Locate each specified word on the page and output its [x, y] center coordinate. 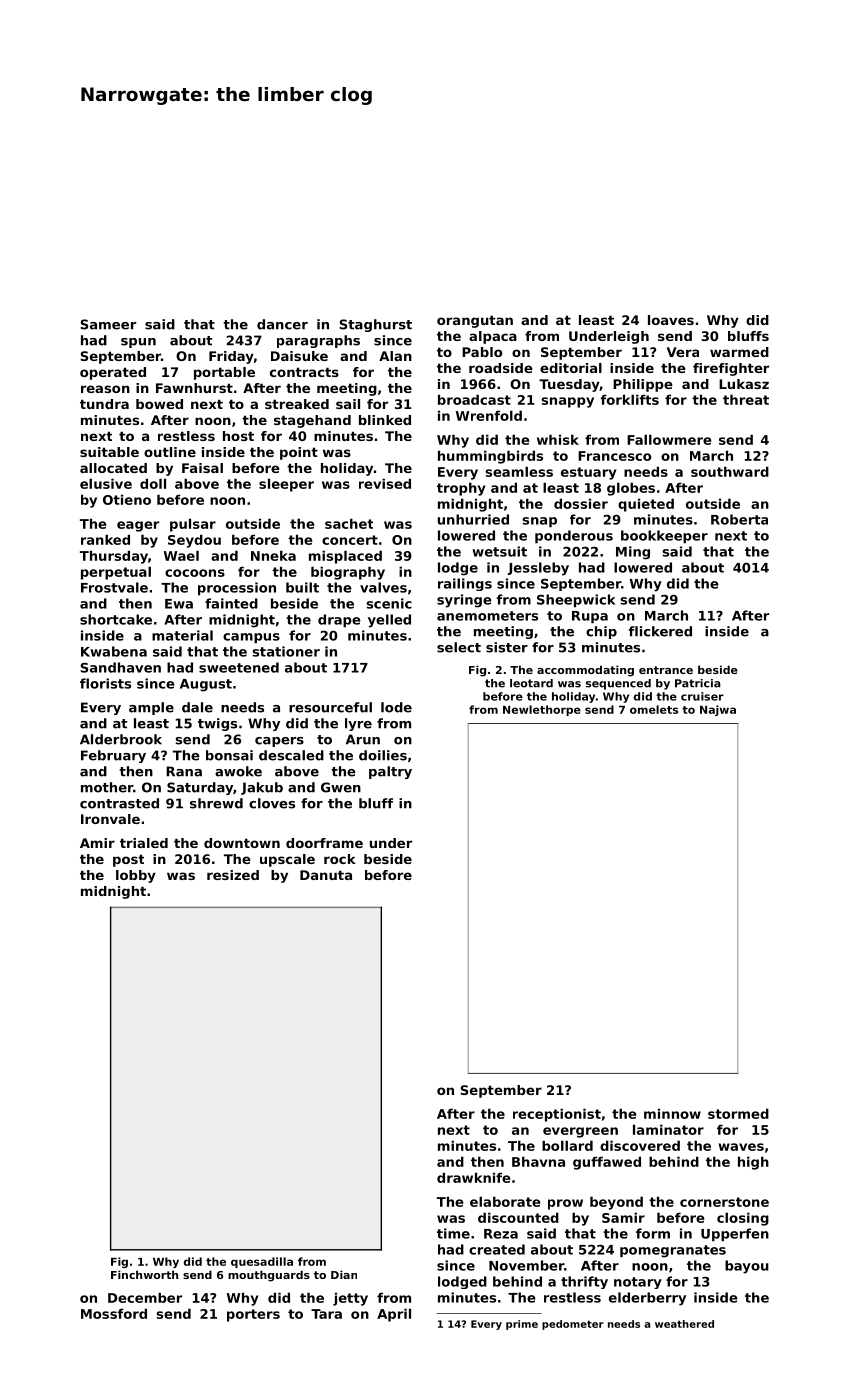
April [394, 1315]
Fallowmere [669, 439]
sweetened [239, 667]
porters [253, 1315]
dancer [282, 324]
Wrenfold [489, 415]
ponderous [574, 537]
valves [383, 587]
